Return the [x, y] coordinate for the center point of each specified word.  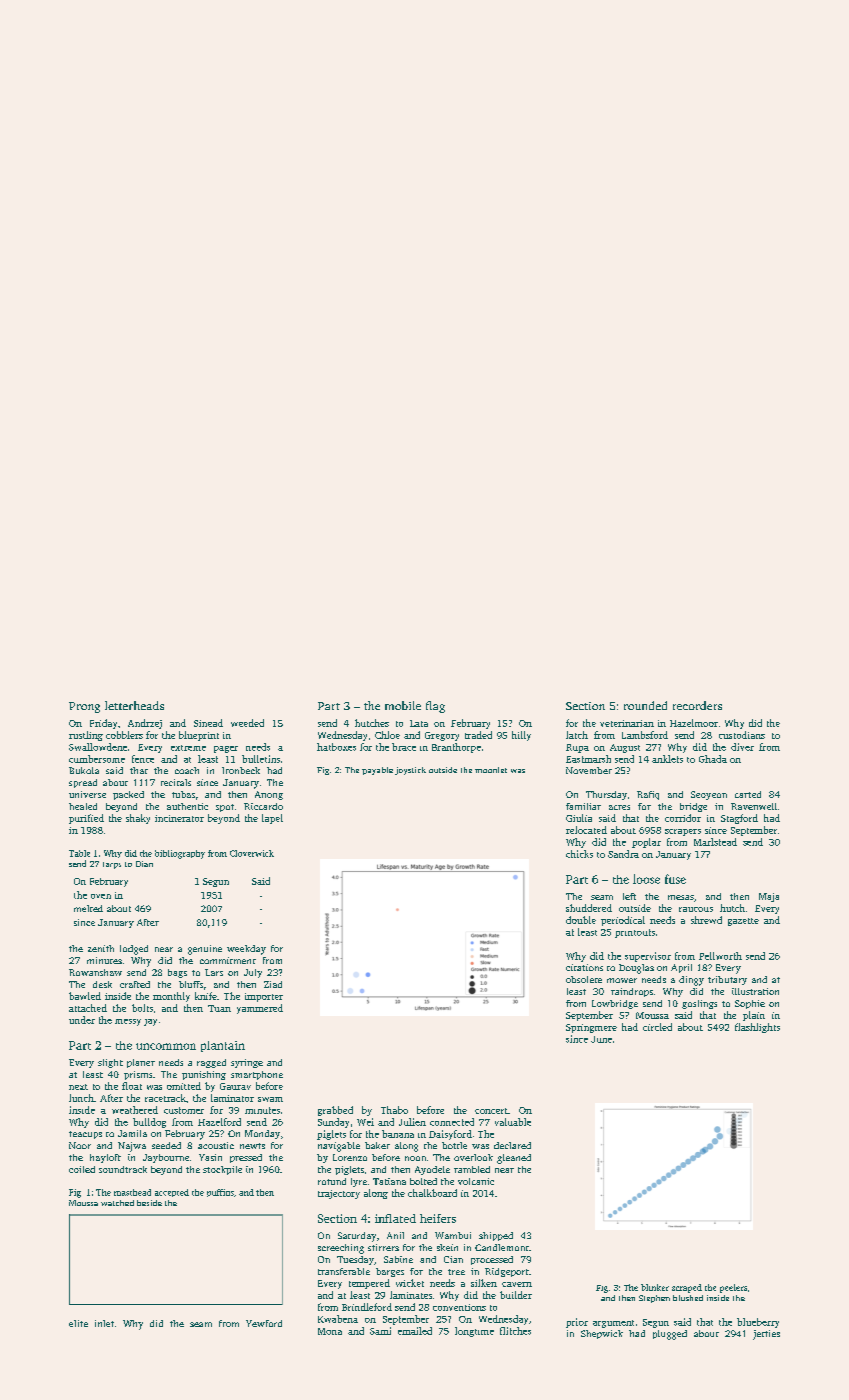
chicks [579, 854]
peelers [733, 1288]
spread [83, 783]
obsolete [584, 979]
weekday [246, 950]
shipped [496, 1236]
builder [516, 1295]
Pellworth [720, 956]
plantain [223, 1046]
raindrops [632, 992]
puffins [220, 1193]
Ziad [273, 984]
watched [117, 1203]
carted [748, 794]
